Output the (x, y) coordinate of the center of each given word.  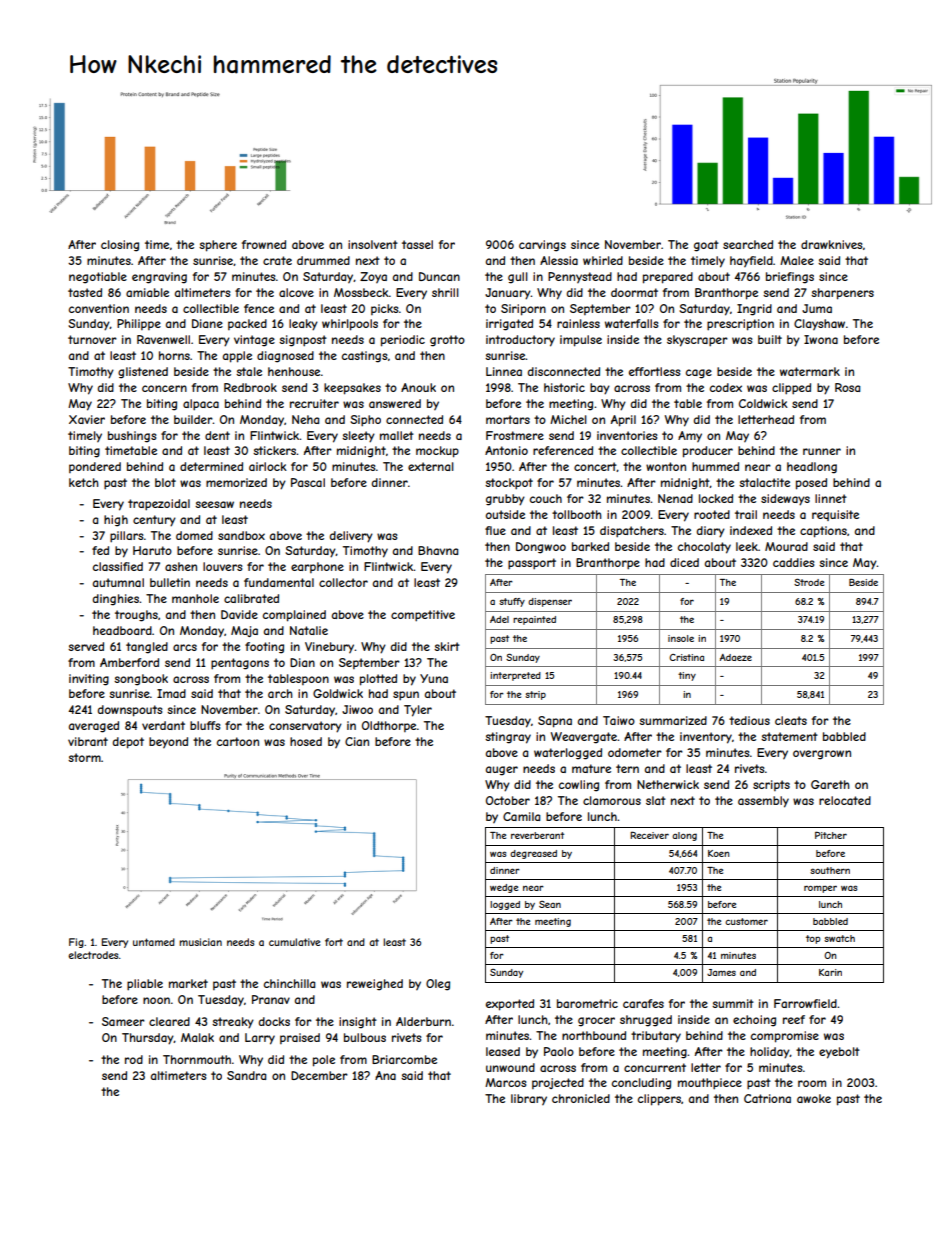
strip (535, 695)
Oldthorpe (389, 726)
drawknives (831, 244)
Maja (244, 631)
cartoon (238, 741)
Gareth (830, 784)
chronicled (581, 1098)
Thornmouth (197, 1059)
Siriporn (523, 310)
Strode (809, 582)
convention (99, 308)
